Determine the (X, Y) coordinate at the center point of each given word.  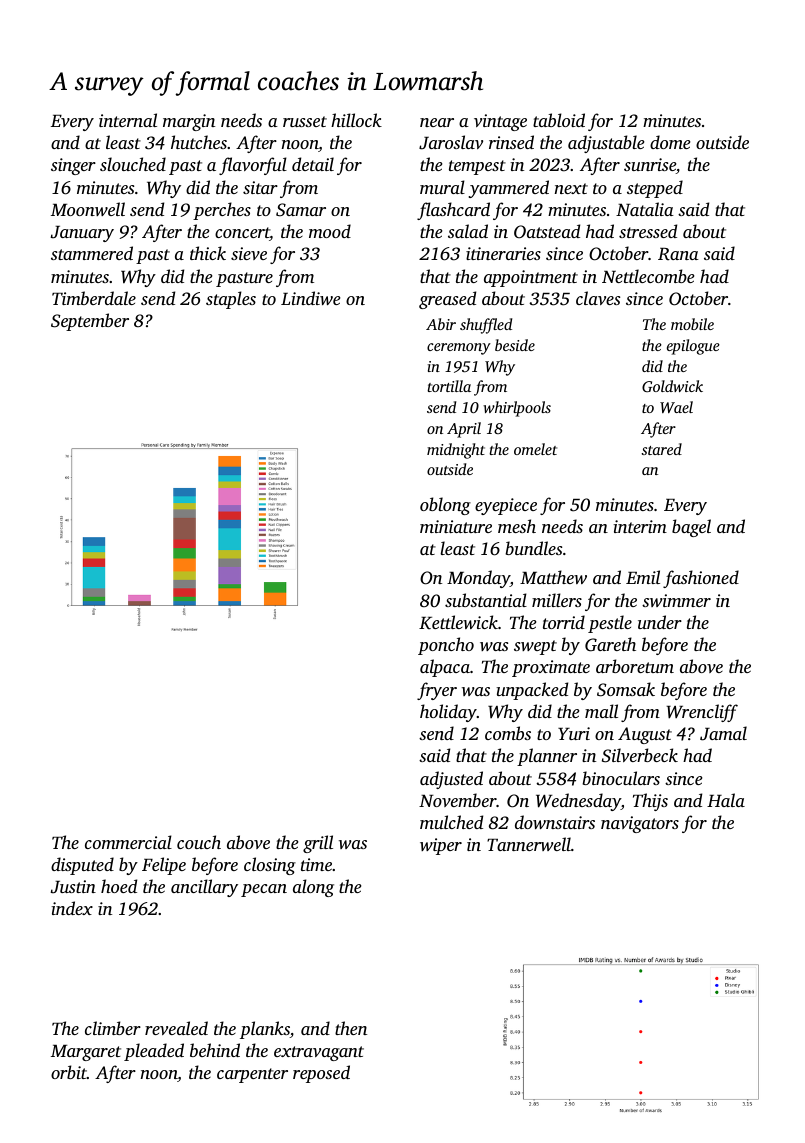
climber (113, 1028)
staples (231, 300)
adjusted (451, 780)
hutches (199, 142)
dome (670, 142)
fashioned (701, 579)
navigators (640, 824)
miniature (456, 526)
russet (305, 121)
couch (199, 842)
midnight (456, 451)
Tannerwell (529, 844)
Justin (73, 887)
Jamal (723, 733)
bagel (691, 528)
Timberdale (94, 298)
